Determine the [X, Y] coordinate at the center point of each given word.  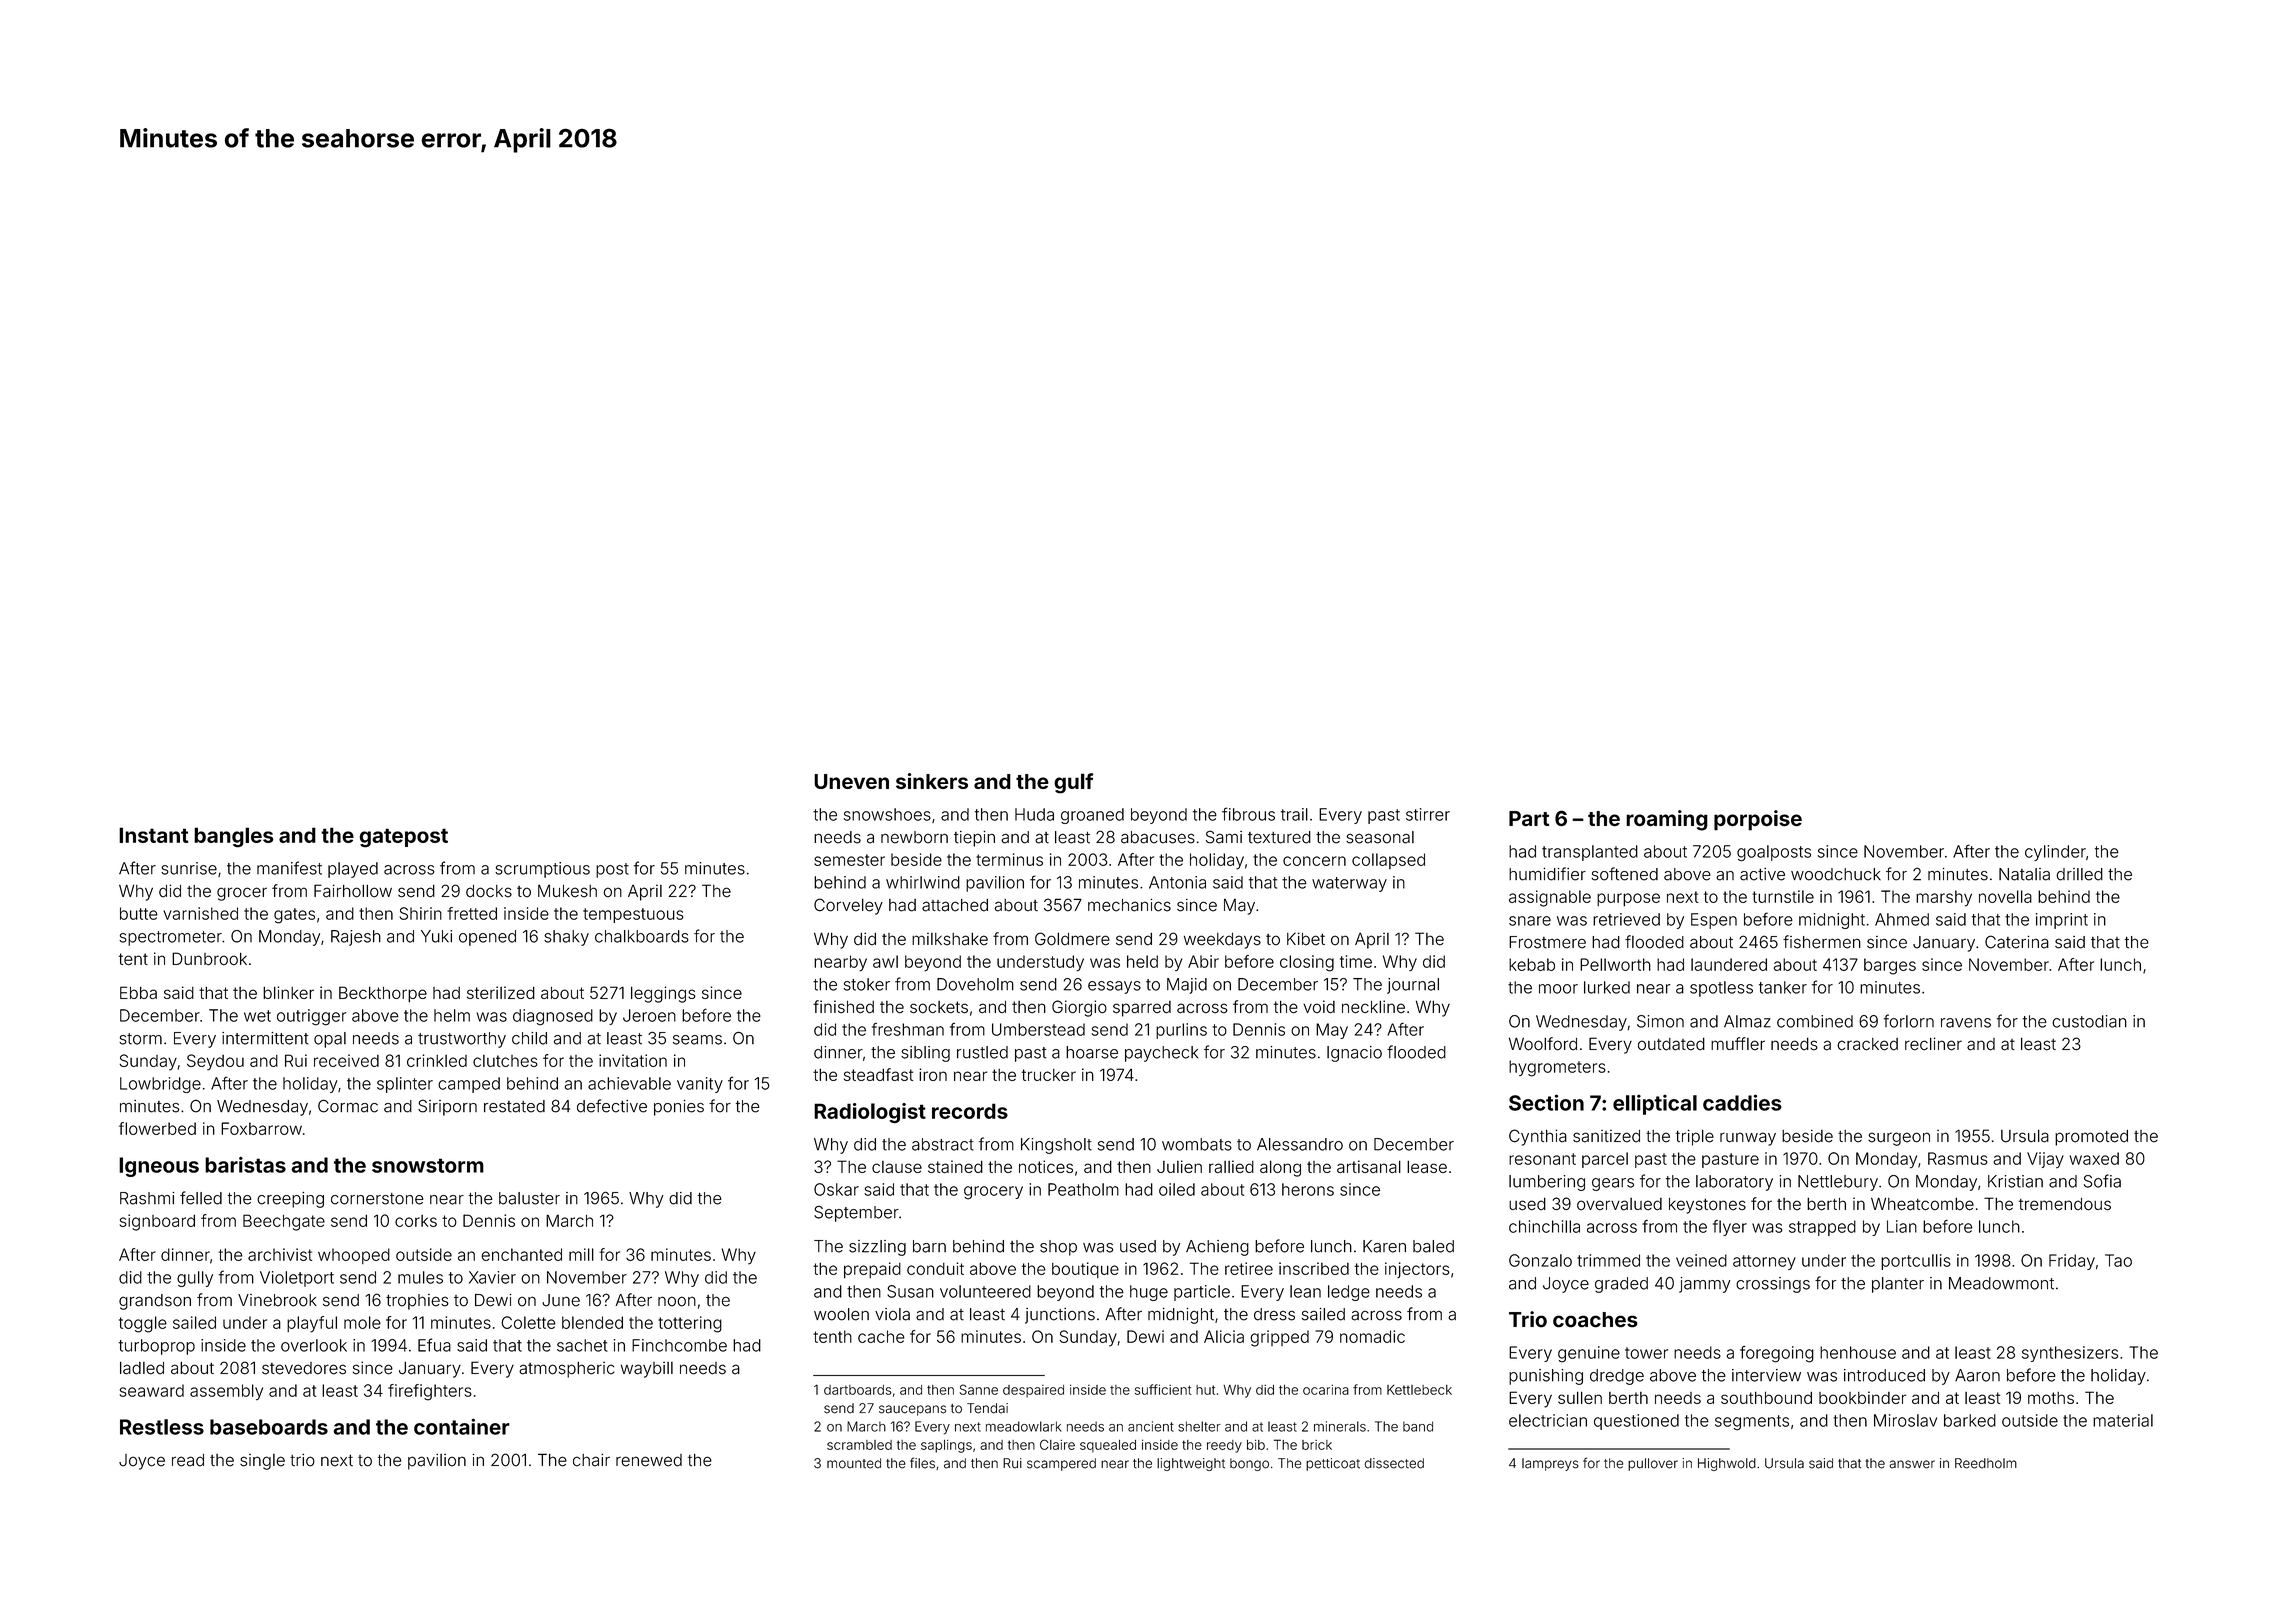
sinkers [932, 781]
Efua [434, 1345]
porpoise [1758, 820]
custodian [2089, 1021]
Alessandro [1300, 1144]
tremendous [2065, 1204]
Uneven [851, 781]
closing [1307, 963]
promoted [2091, 1138]
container [462, 1426]
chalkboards [642, 936]
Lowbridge [160, 1085]
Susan [910, 1291]
